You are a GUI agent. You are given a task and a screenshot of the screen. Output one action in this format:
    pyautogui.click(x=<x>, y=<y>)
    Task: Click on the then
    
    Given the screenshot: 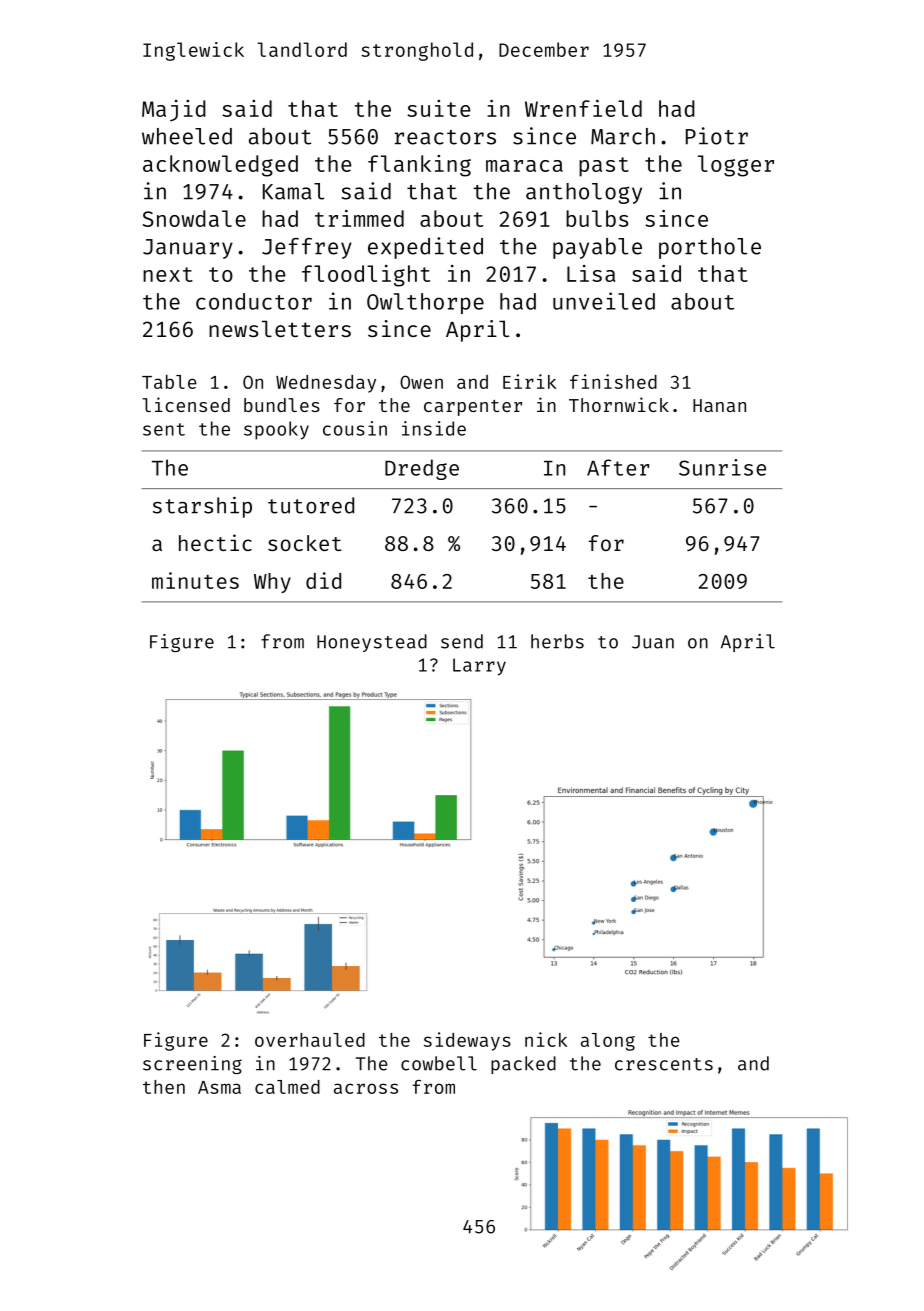 What is the action you would take?
    pyautogui.click(x=164, y=1087)
